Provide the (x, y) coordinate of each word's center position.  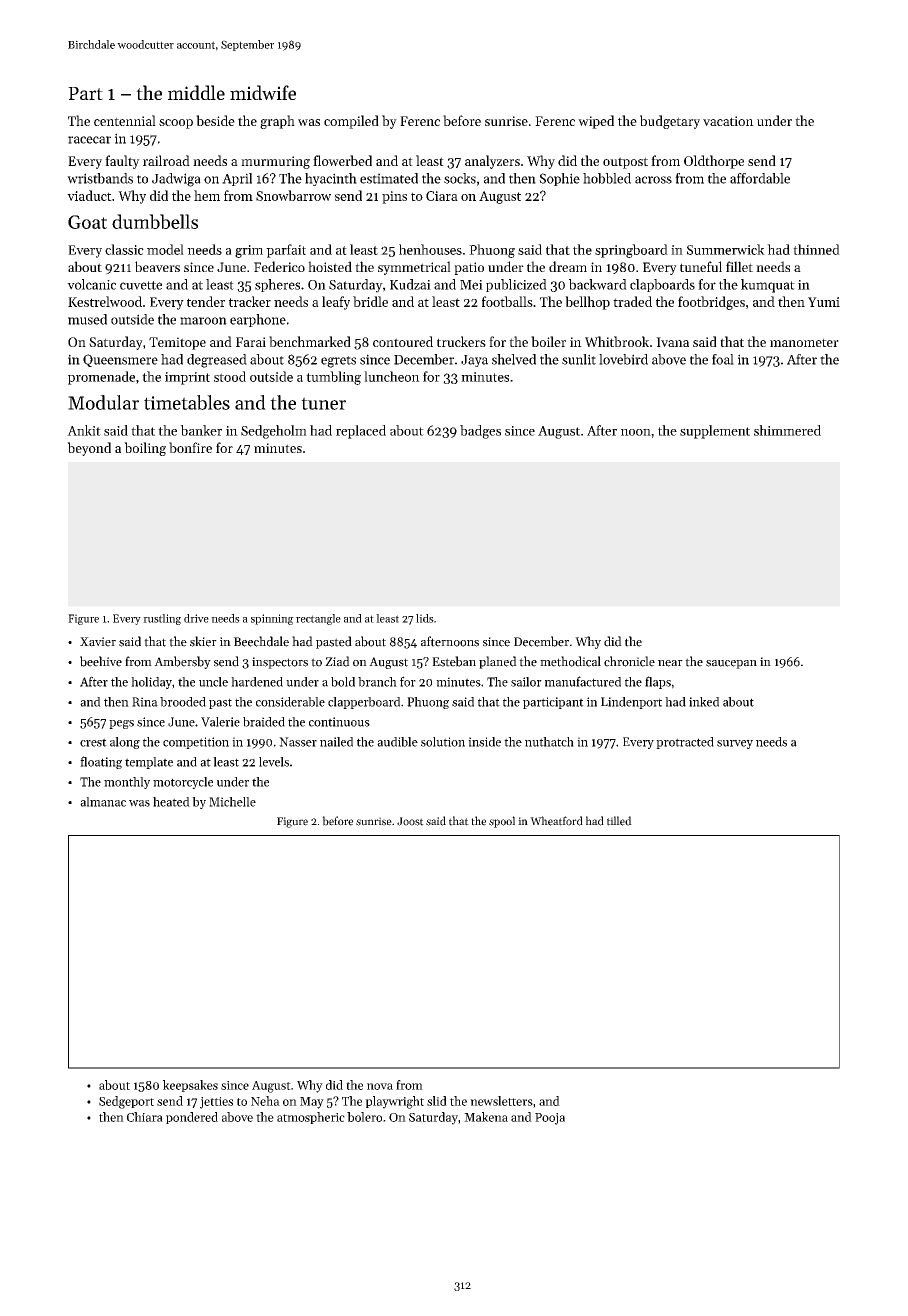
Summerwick (726, 249)
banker (201, 430)
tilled (619, 821)
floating (101, 762)
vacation (728, 121)
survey (735, 744)
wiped (596, 122)
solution (443, 742)
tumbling (333, 378)
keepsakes (190, 1086)
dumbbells (155, 221)
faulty (122, 162)
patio (469, 268)
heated (171, 802)
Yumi (824, 302)
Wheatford (556, 821)
